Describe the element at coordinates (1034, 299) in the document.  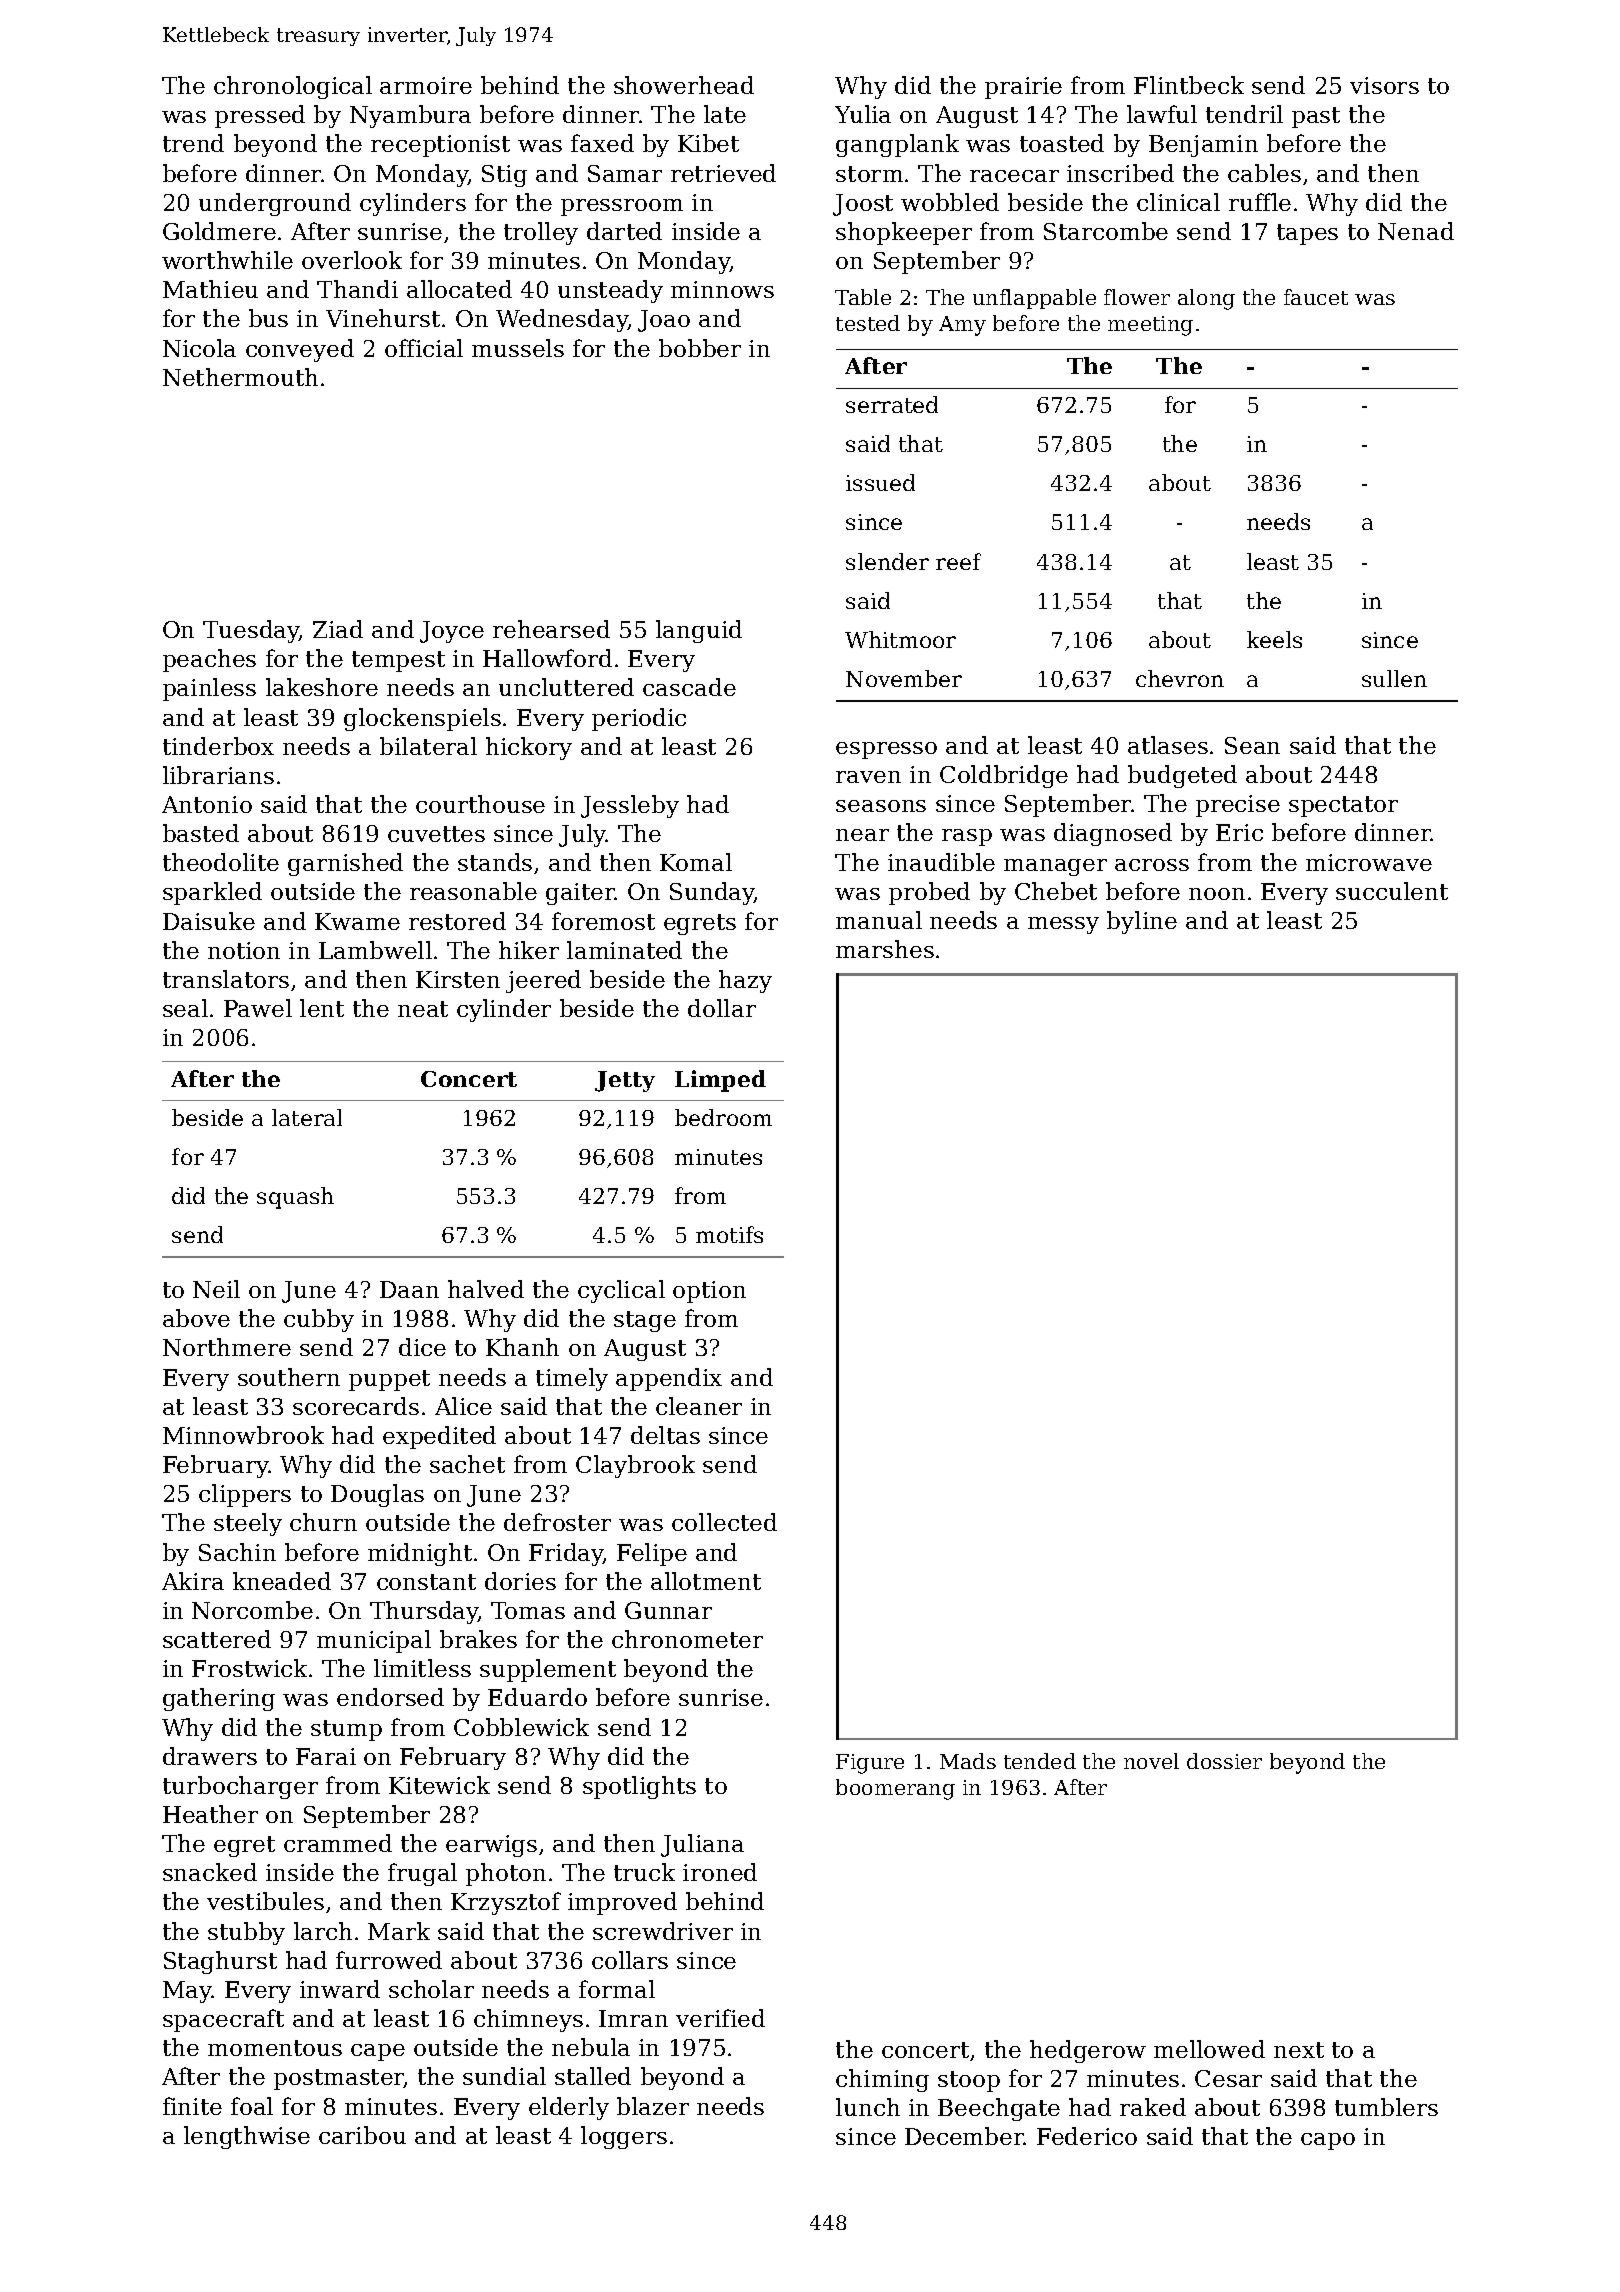
I see `unflappable` at that location.
